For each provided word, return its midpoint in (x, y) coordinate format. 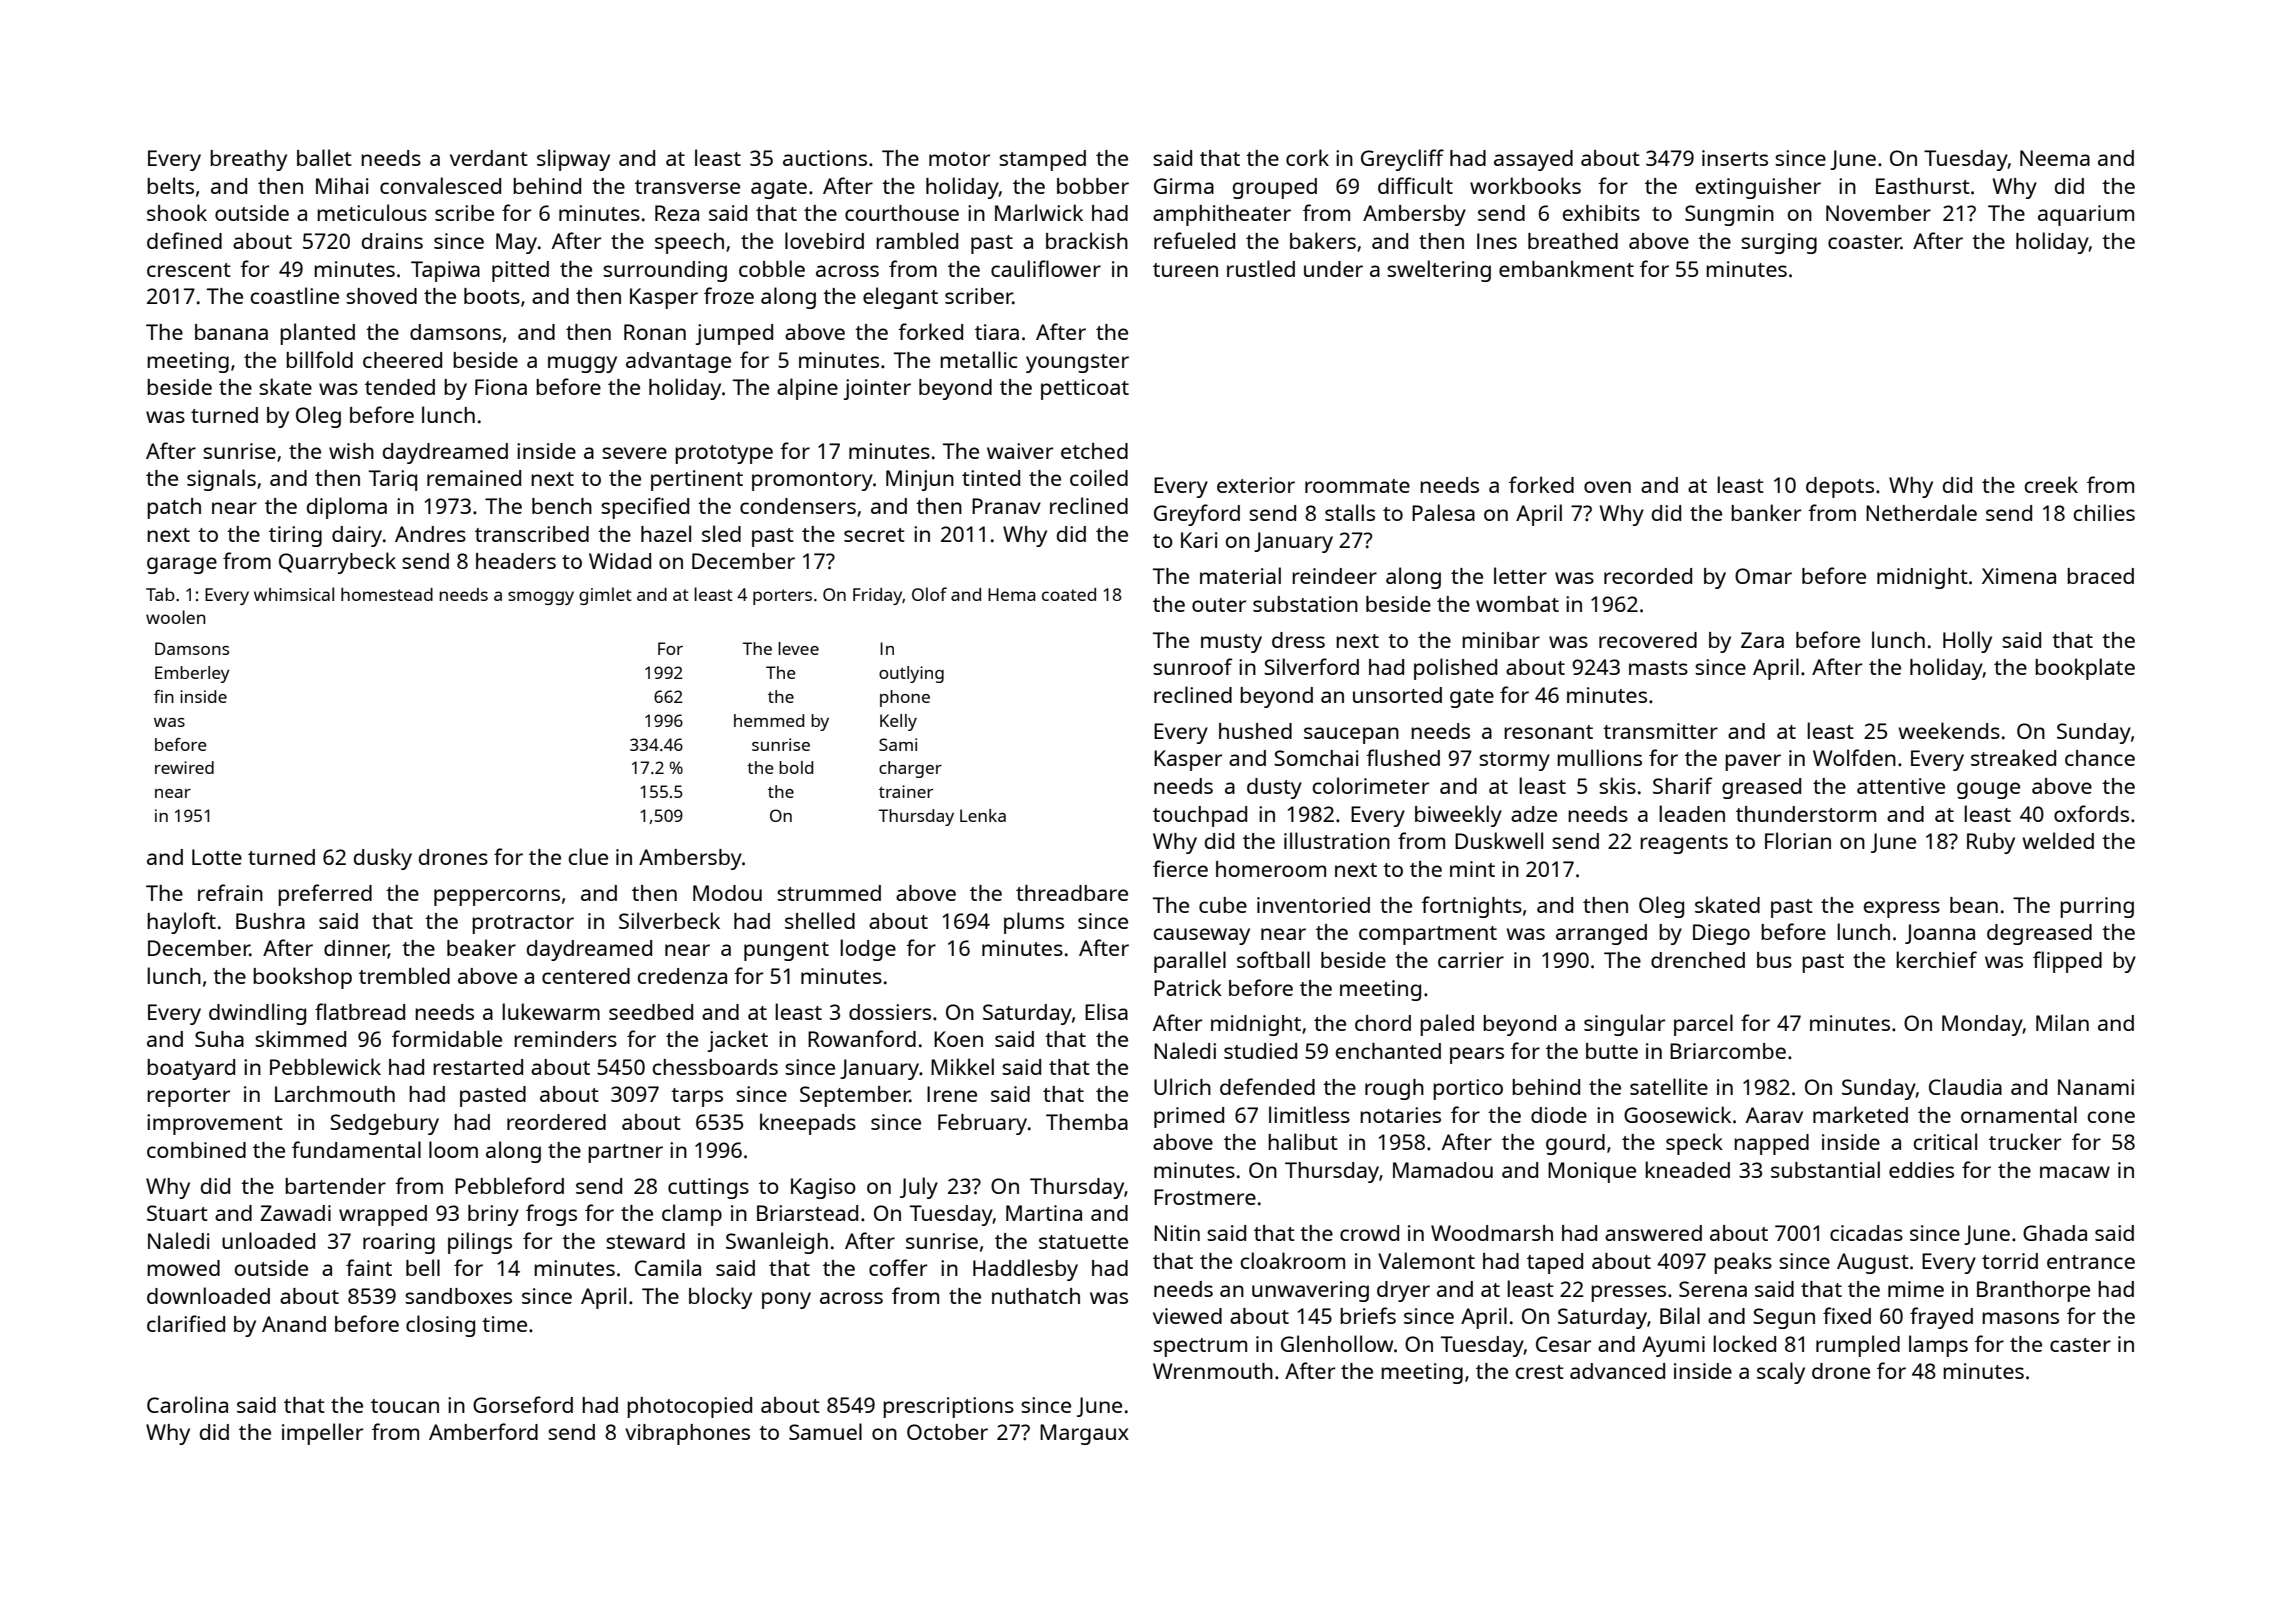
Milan (2062, 1022)
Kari (1199, 540)
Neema (2055, 158)
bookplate (2085, 669)
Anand (294, 1324)
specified (645, 508)
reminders (565, 1039)
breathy (248, 160)
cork (1307, 157)
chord (1383, 1023)
